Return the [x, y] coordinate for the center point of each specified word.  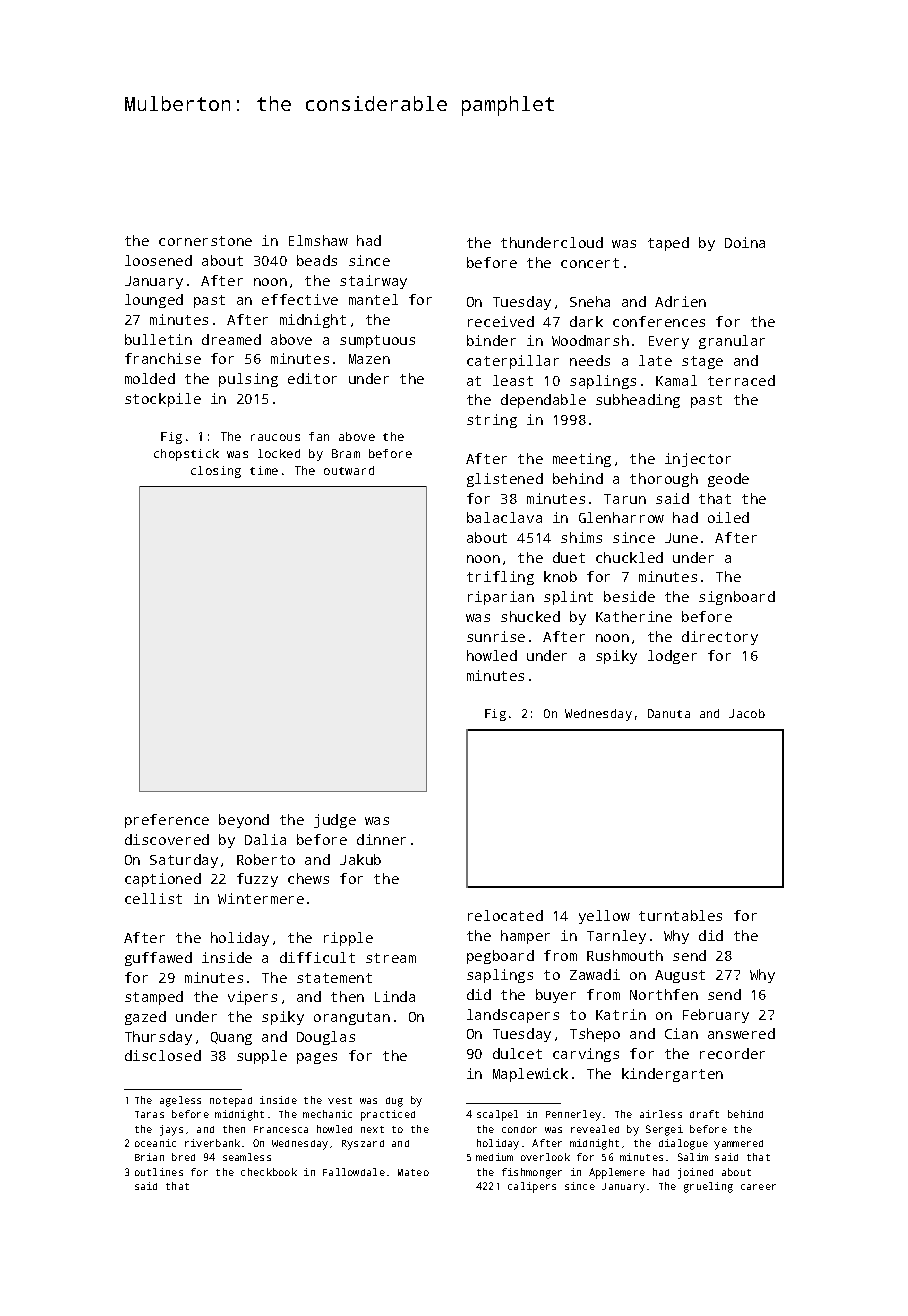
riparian [501, 598]
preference [167, 821]
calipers [532, 1187]
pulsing [248, 380]
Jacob [747, 713]
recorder [732, 1053]
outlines [159, 1172]
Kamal [676, 380]
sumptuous [377, 341]
